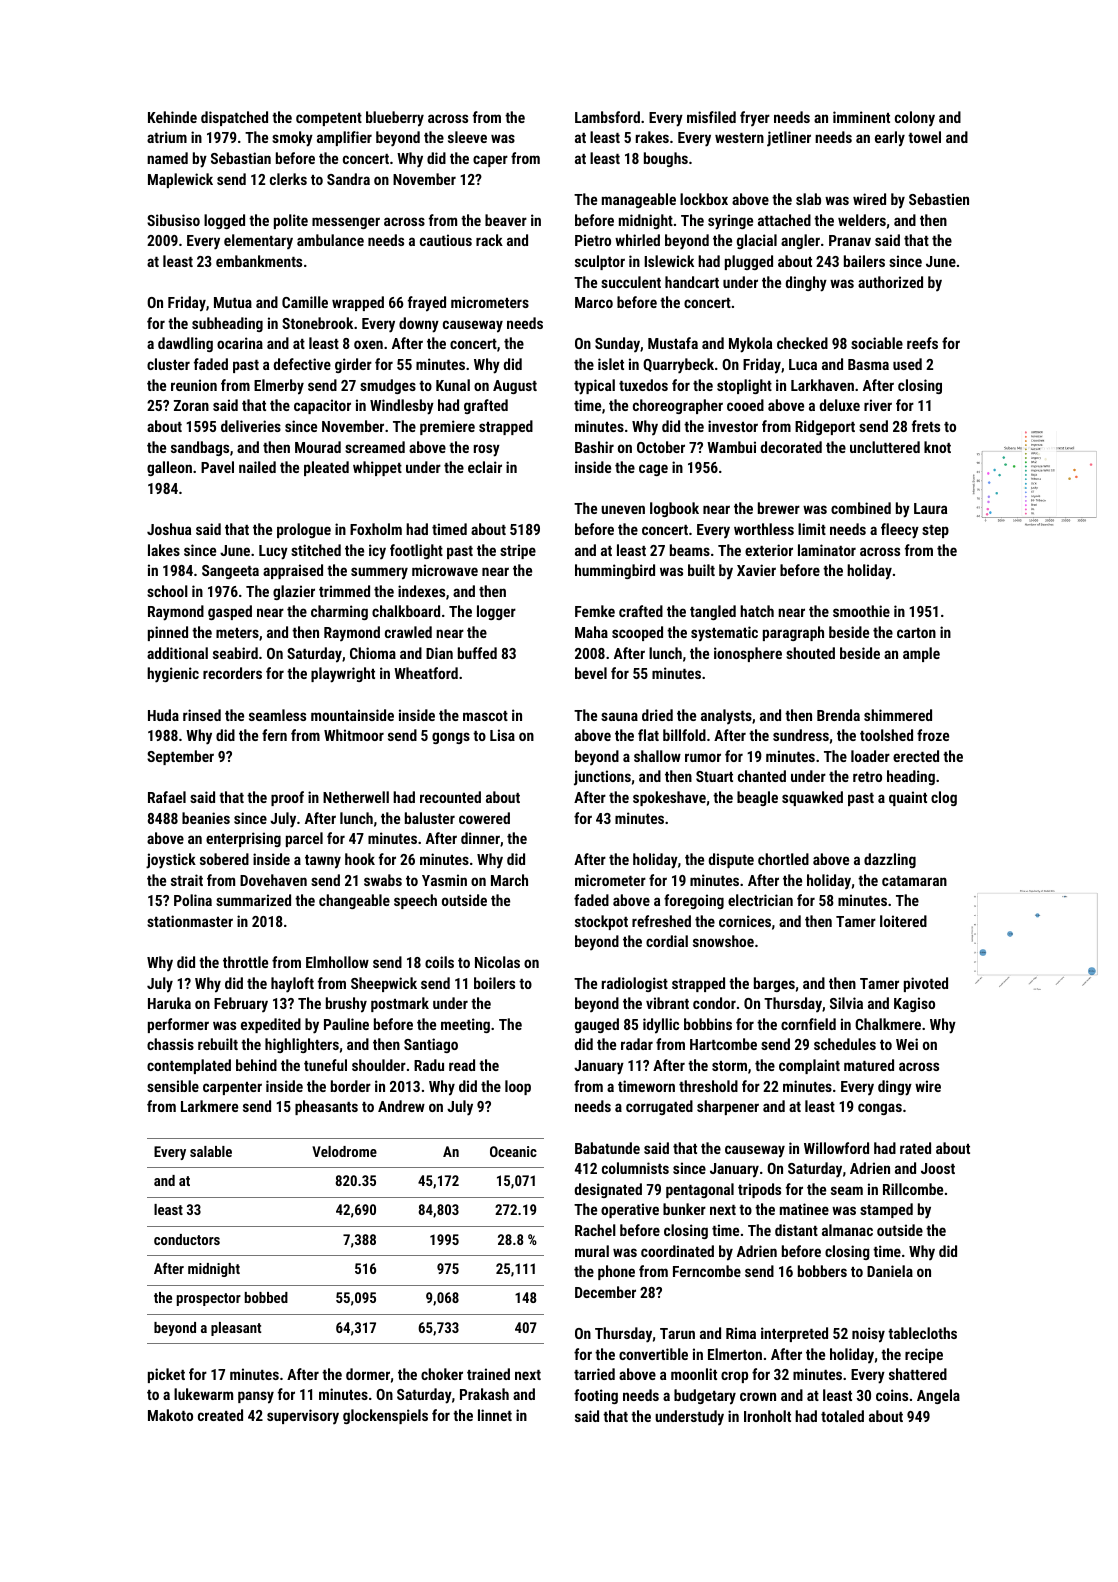 This screenshot has width=1118, height=1582. I want to click on prospector, so click(209, 1299).
